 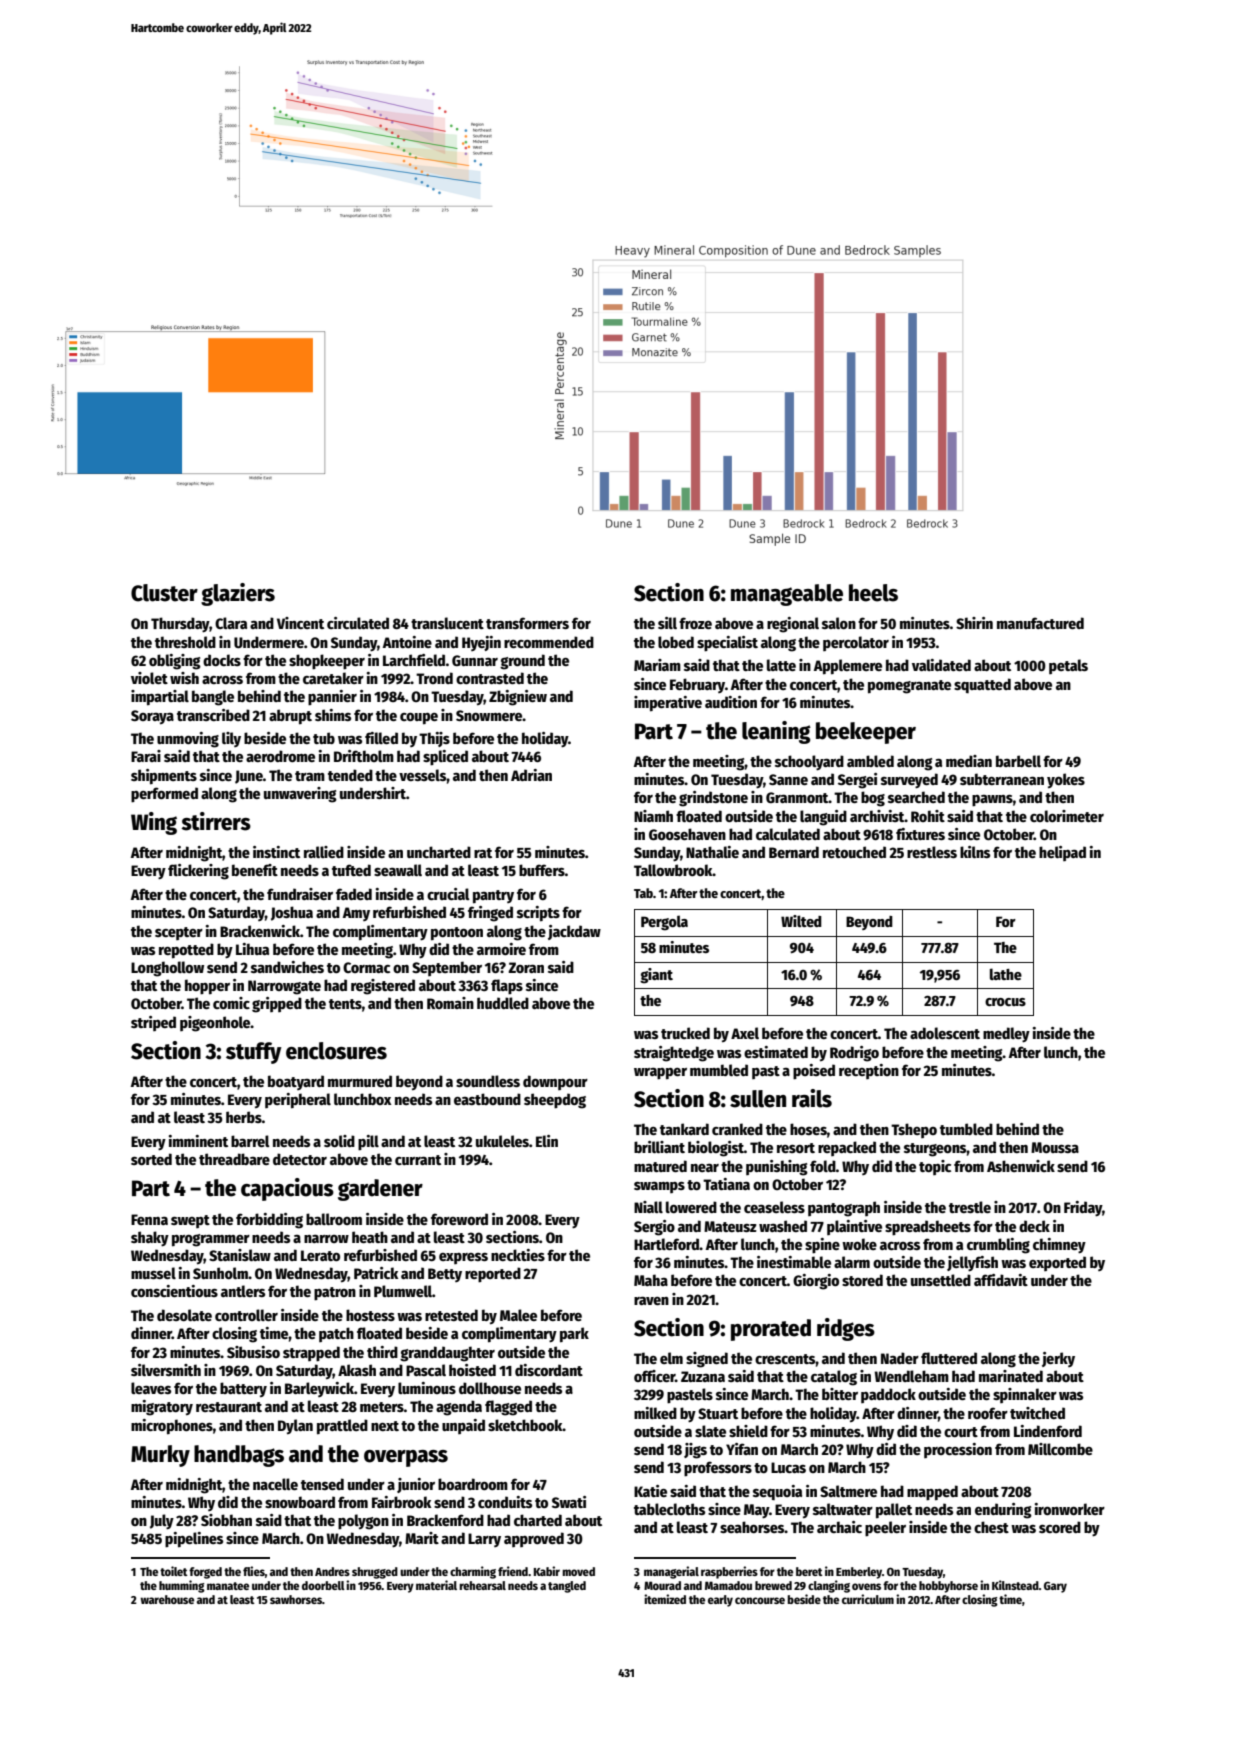 What do you see at coordinates (1002, 779) in the screenshot?
I see `subterranean` at bounding box center [1002, 779].
